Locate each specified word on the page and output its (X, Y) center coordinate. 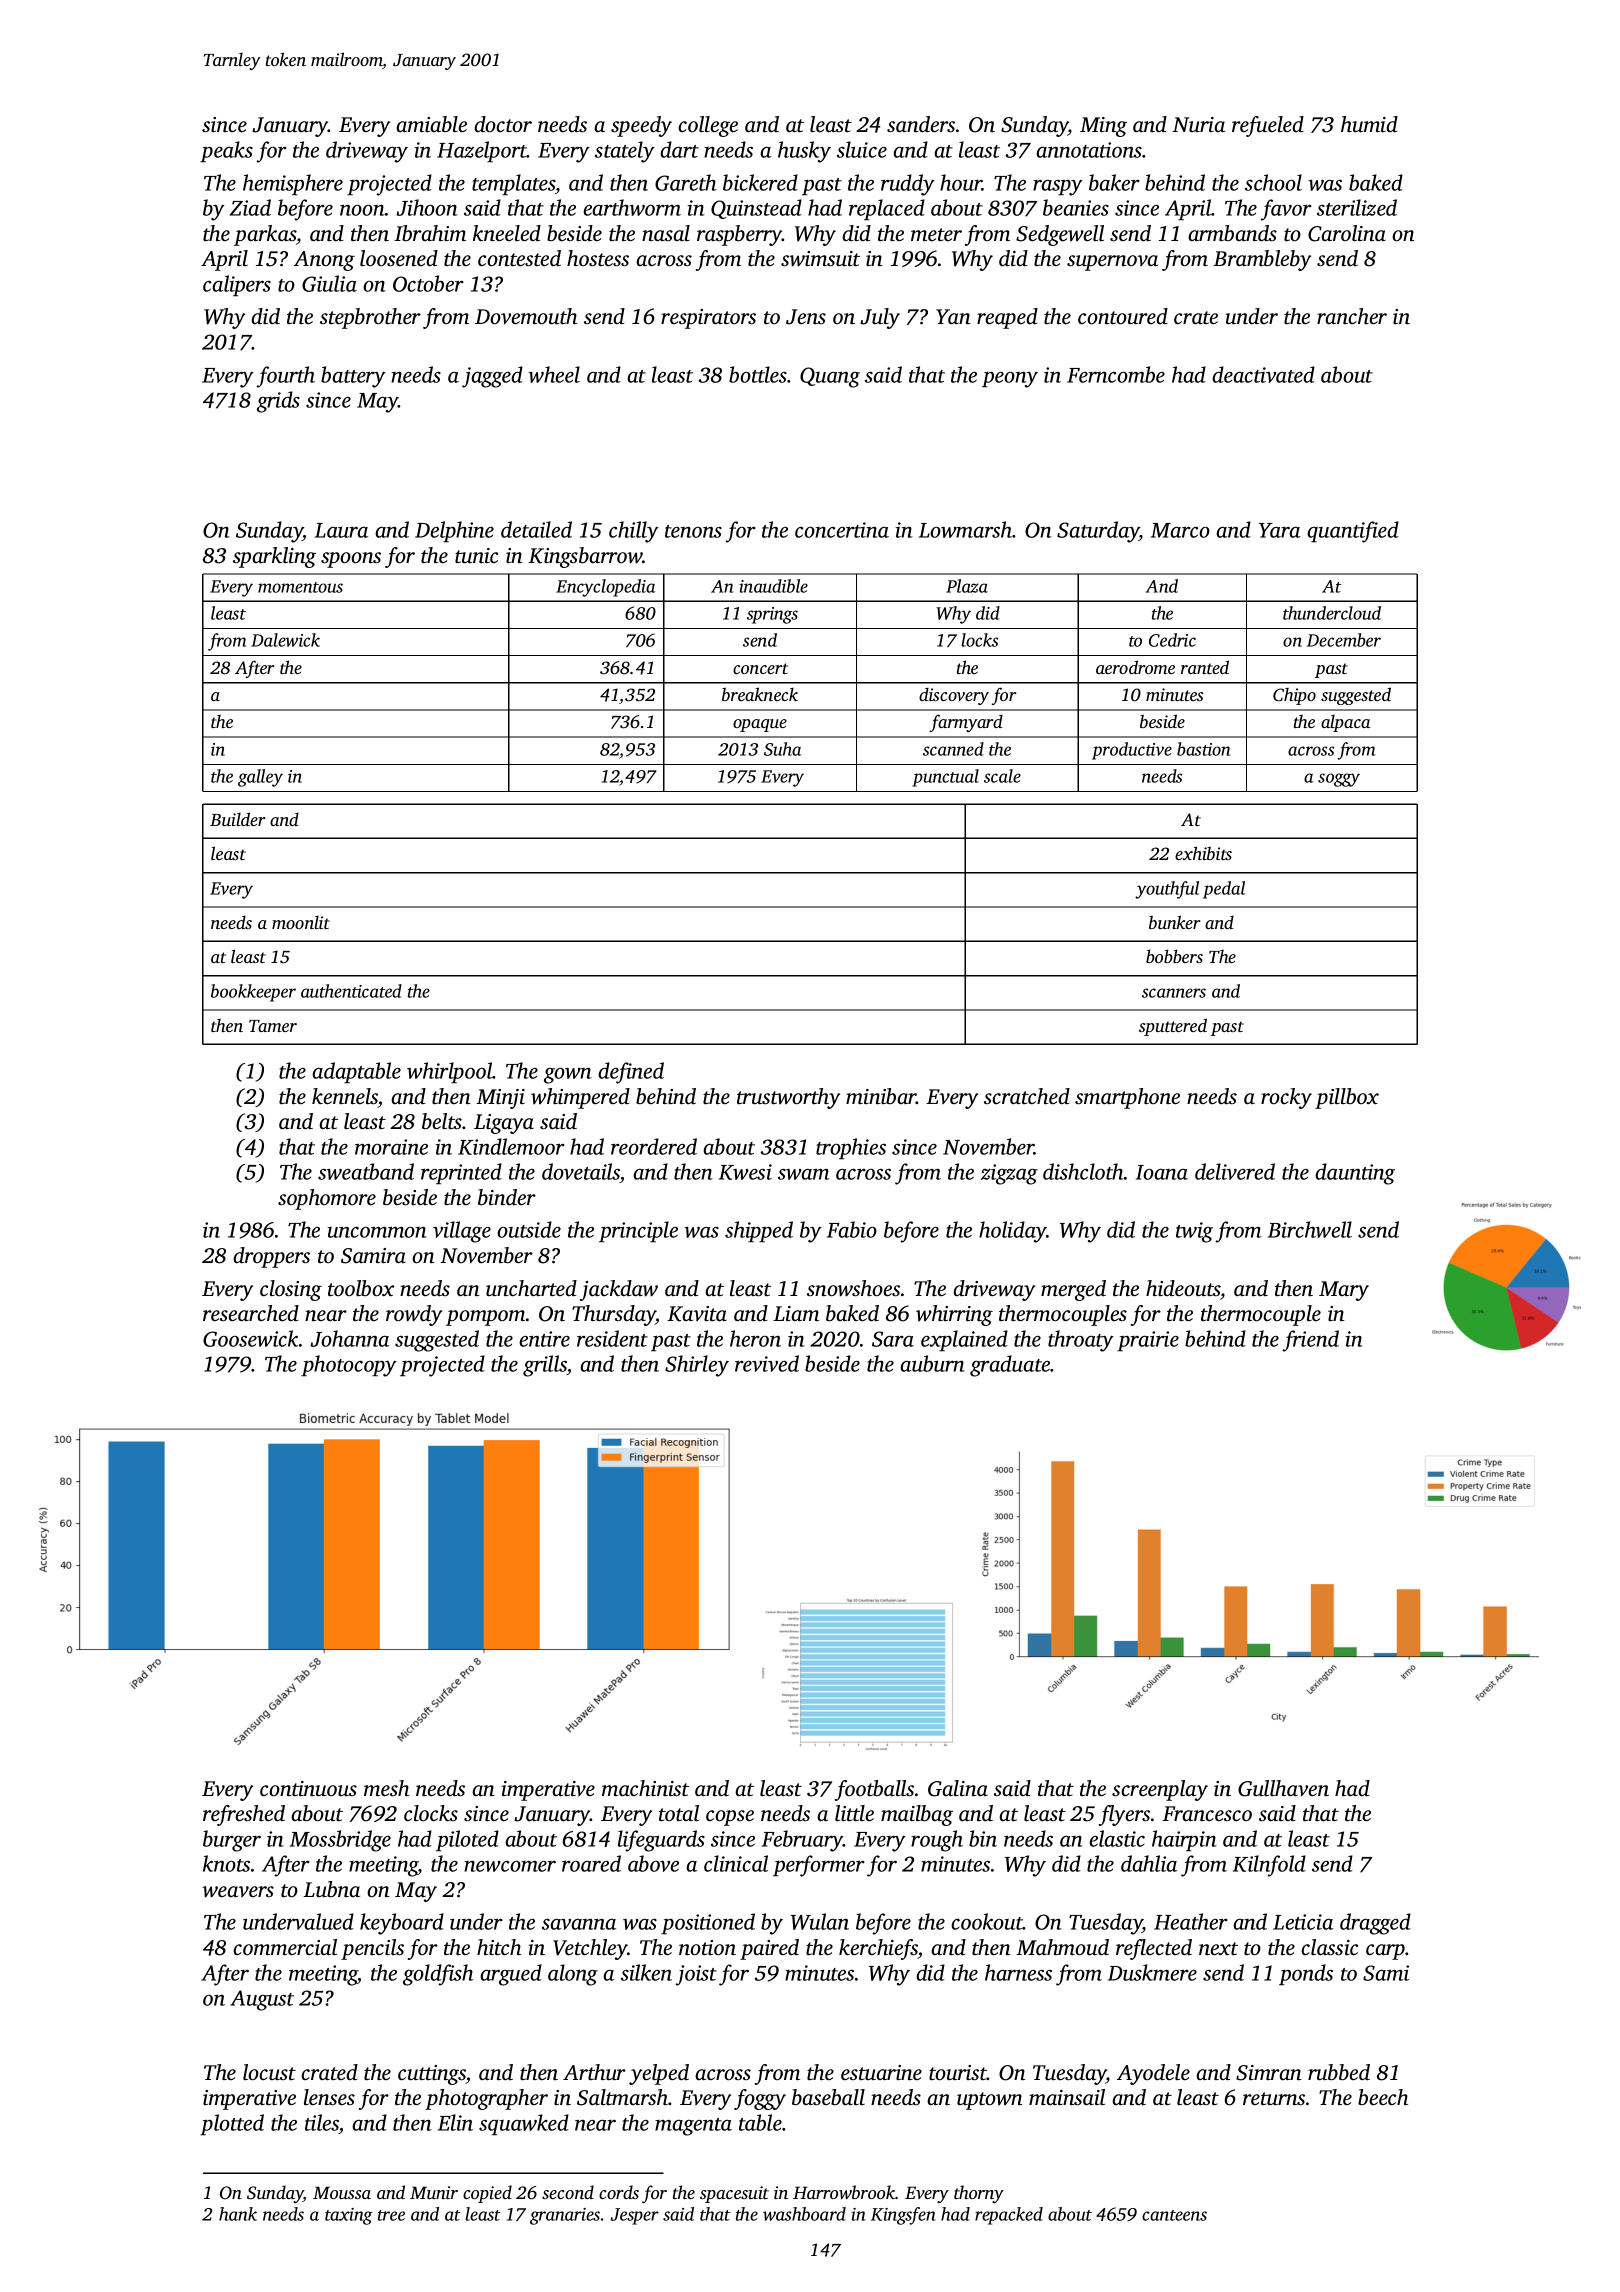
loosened (399, 258)
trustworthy (788, 1098)
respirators (708, 319)
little (854, 1813)
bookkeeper (253, 993)
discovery (954, 696)
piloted (467, 1840)
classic (1329, 1947)
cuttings (432, 2075)
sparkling (274, 557)
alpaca (1345, 723)
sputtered (1173, 1027)
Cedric (1172, 640)
